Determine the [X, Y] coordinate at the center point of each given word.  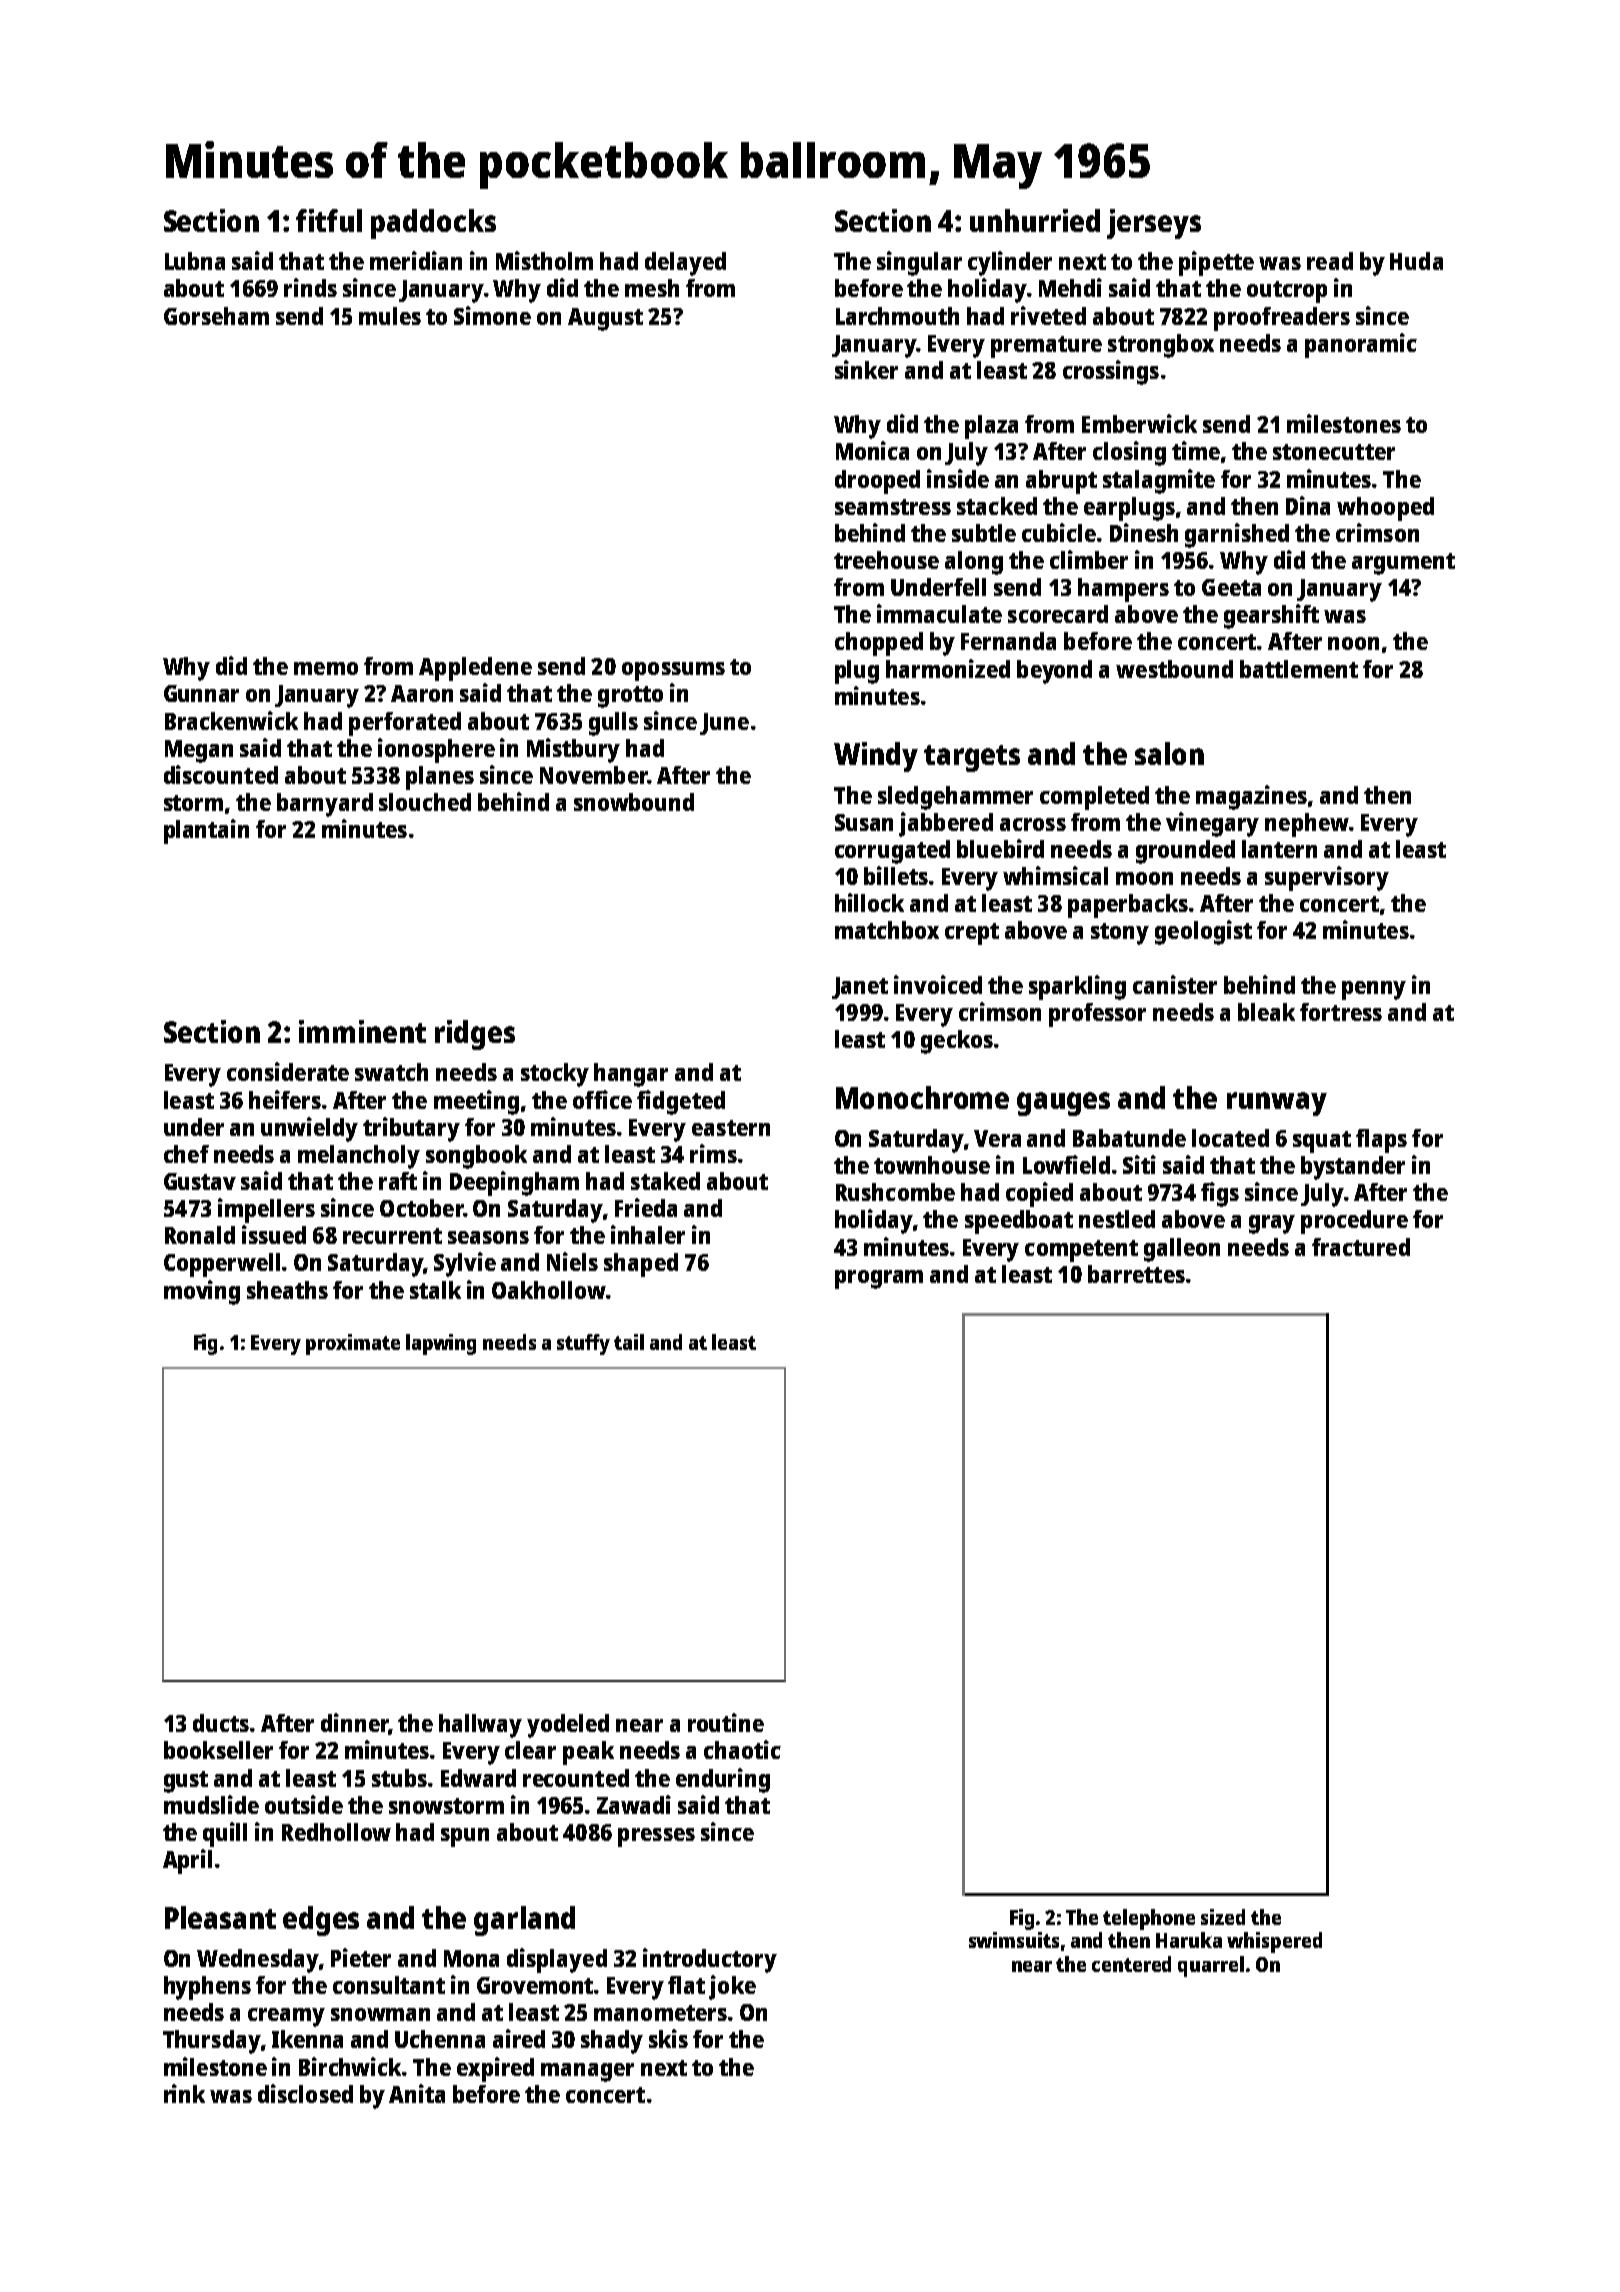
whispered [1274, 1942]
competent [1081, 1251]
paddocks [433, 224]
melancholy [359, 1157]
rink [184, 2093]
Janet [860, 988]
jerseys [1154, 224]
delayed [685, 264]
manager [587, 2072]
